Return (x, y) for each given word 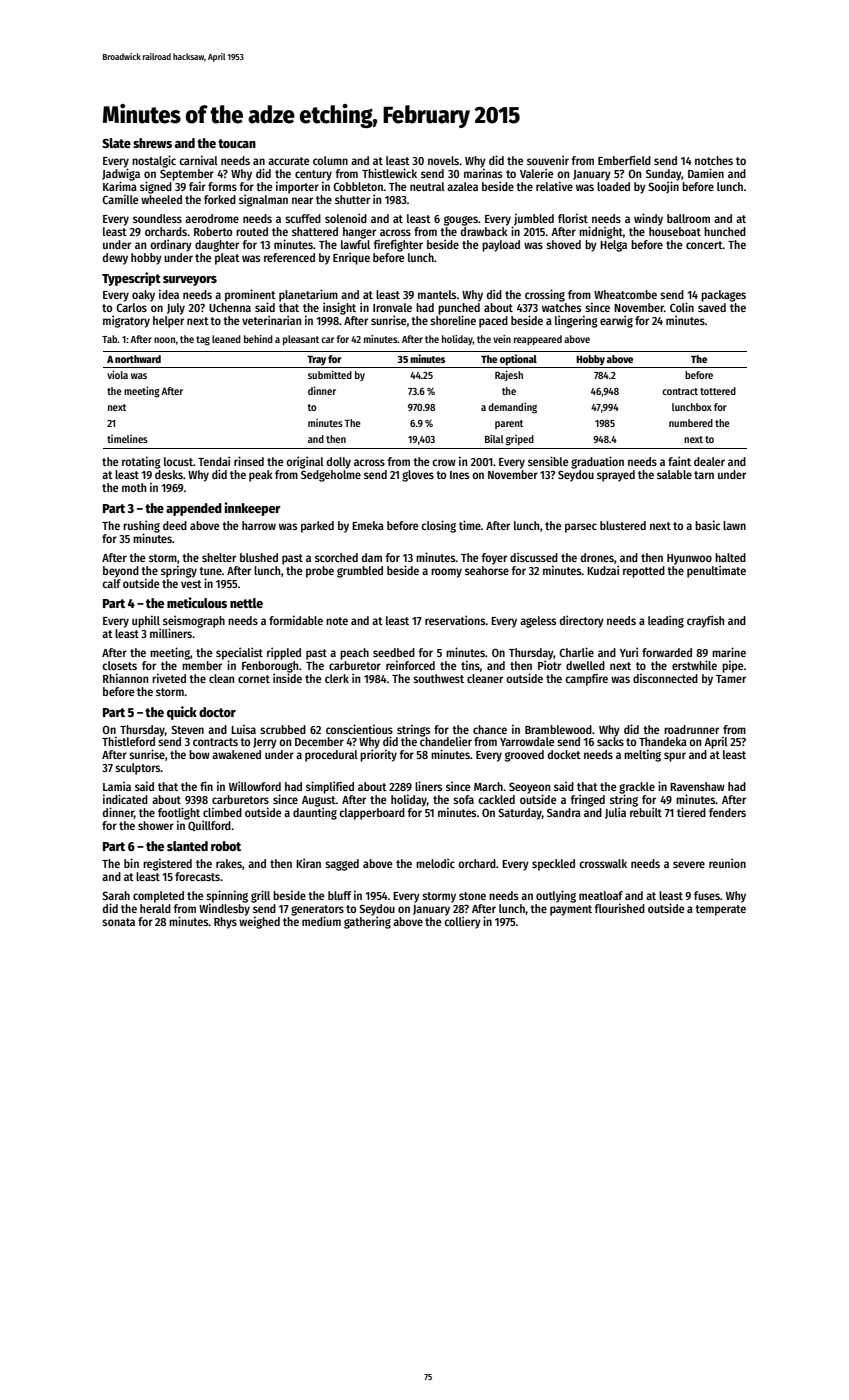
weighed (259, 922)
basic (707, 525)
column (330, 160)
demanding (512, 408)
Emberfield (624, 160)
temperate (720, 910)
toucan (237, 143)
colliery (462, 922)
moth (134, 487)
